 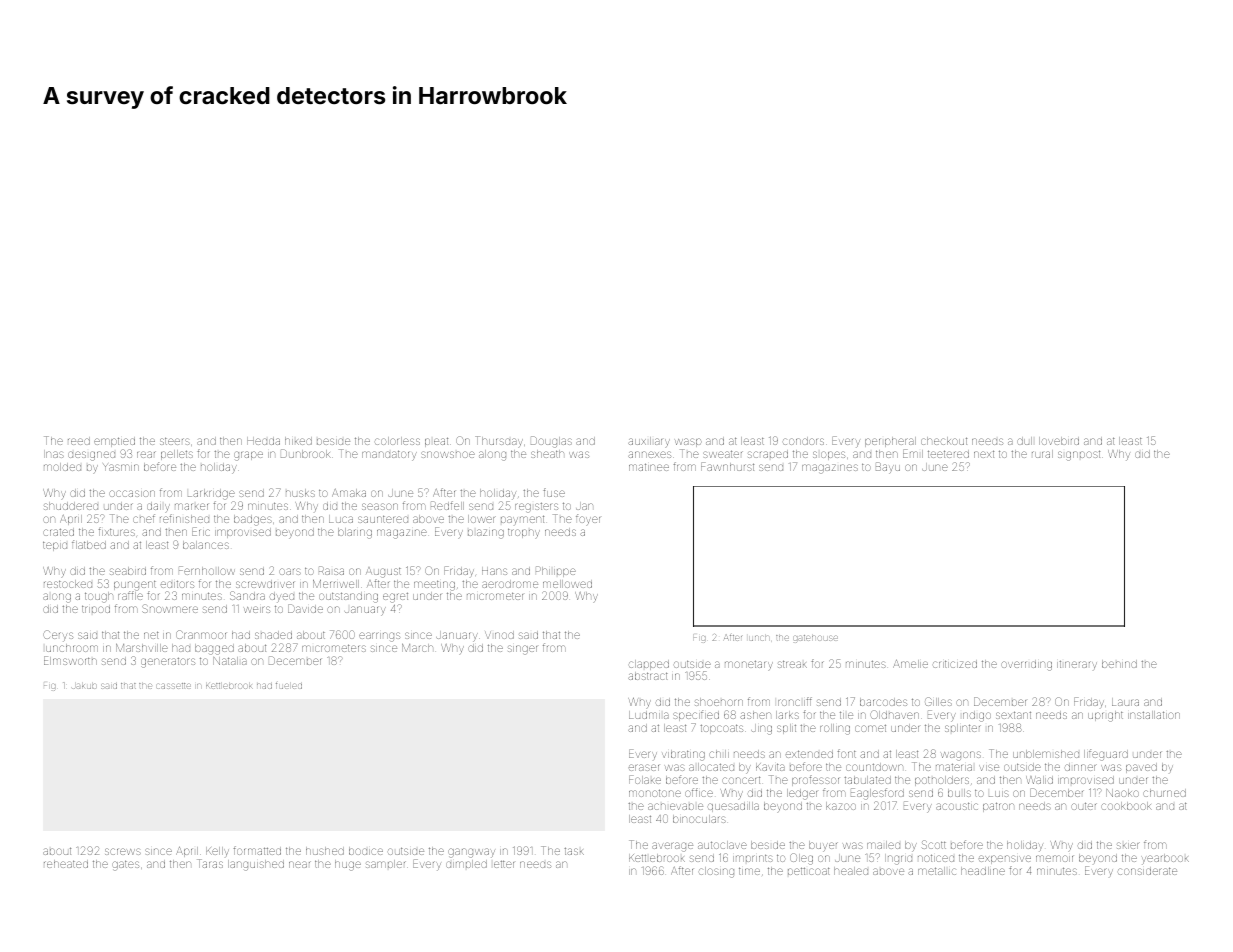 I want to click on dull, so click(x=1024, y=441).
